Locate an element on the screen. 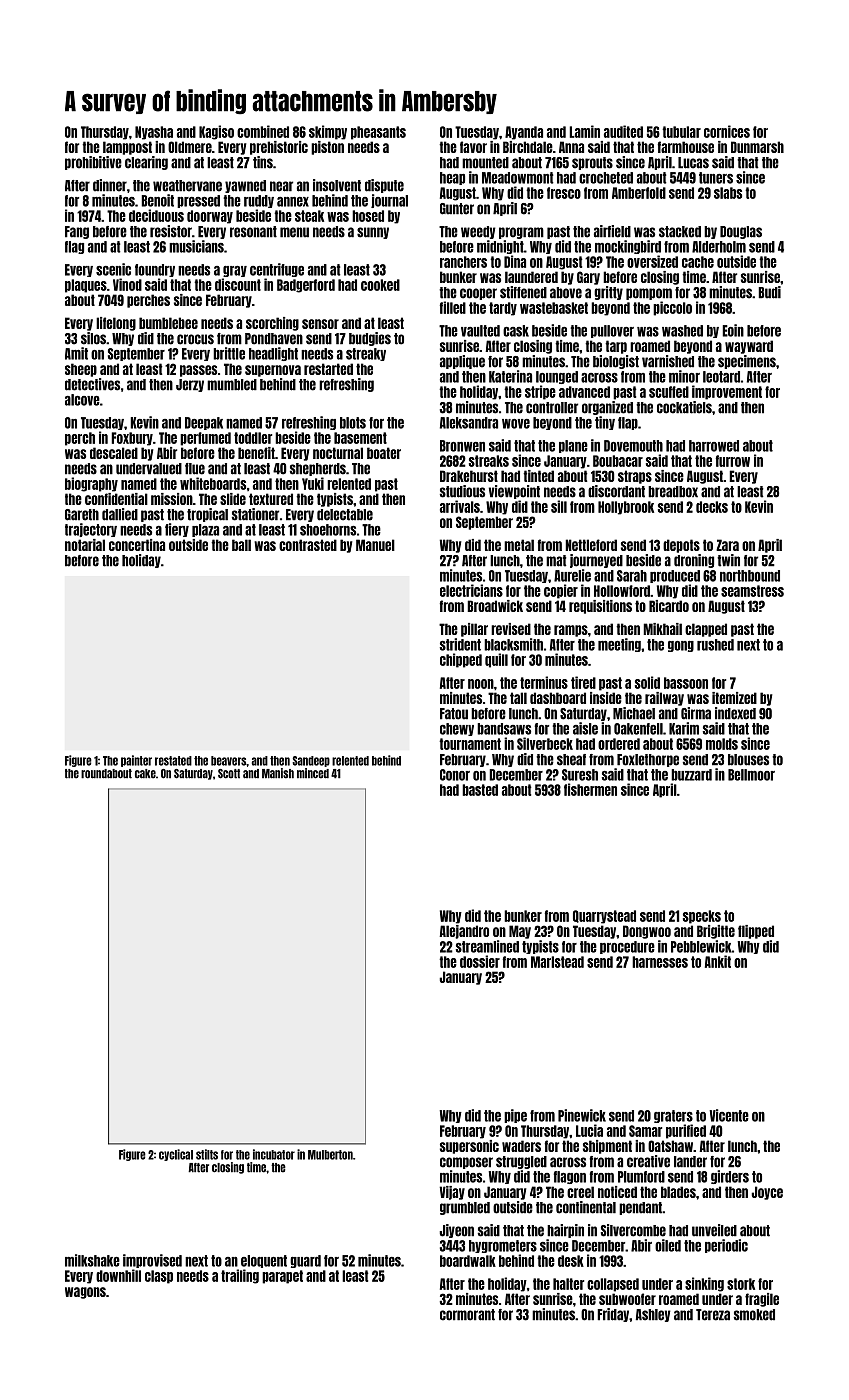 This screenshot has height=1400, width=849. cormorant is located at coordinates (467, 1315).
